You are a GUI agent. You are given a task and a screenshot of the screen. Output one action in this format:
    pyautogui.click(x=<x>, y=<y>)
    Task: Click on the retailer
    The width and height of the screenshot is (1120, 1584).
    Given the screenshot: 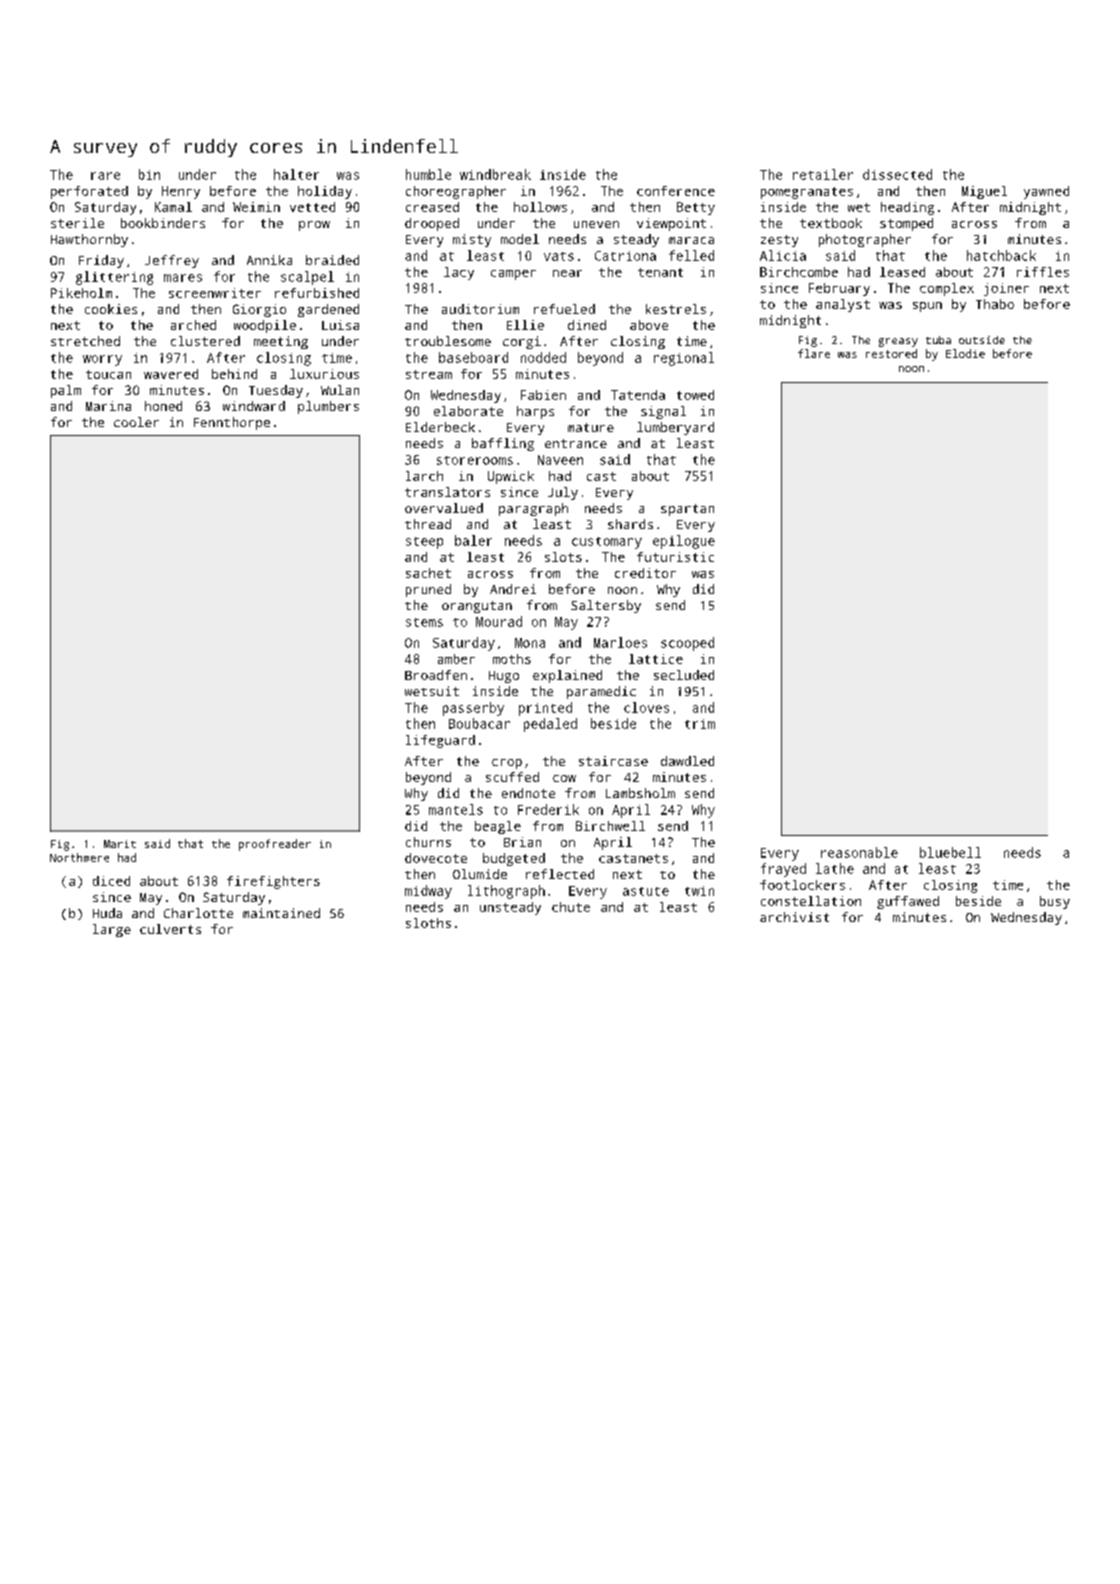 What is the action you would take?
    pyautogui.click(x=823, y=174)
